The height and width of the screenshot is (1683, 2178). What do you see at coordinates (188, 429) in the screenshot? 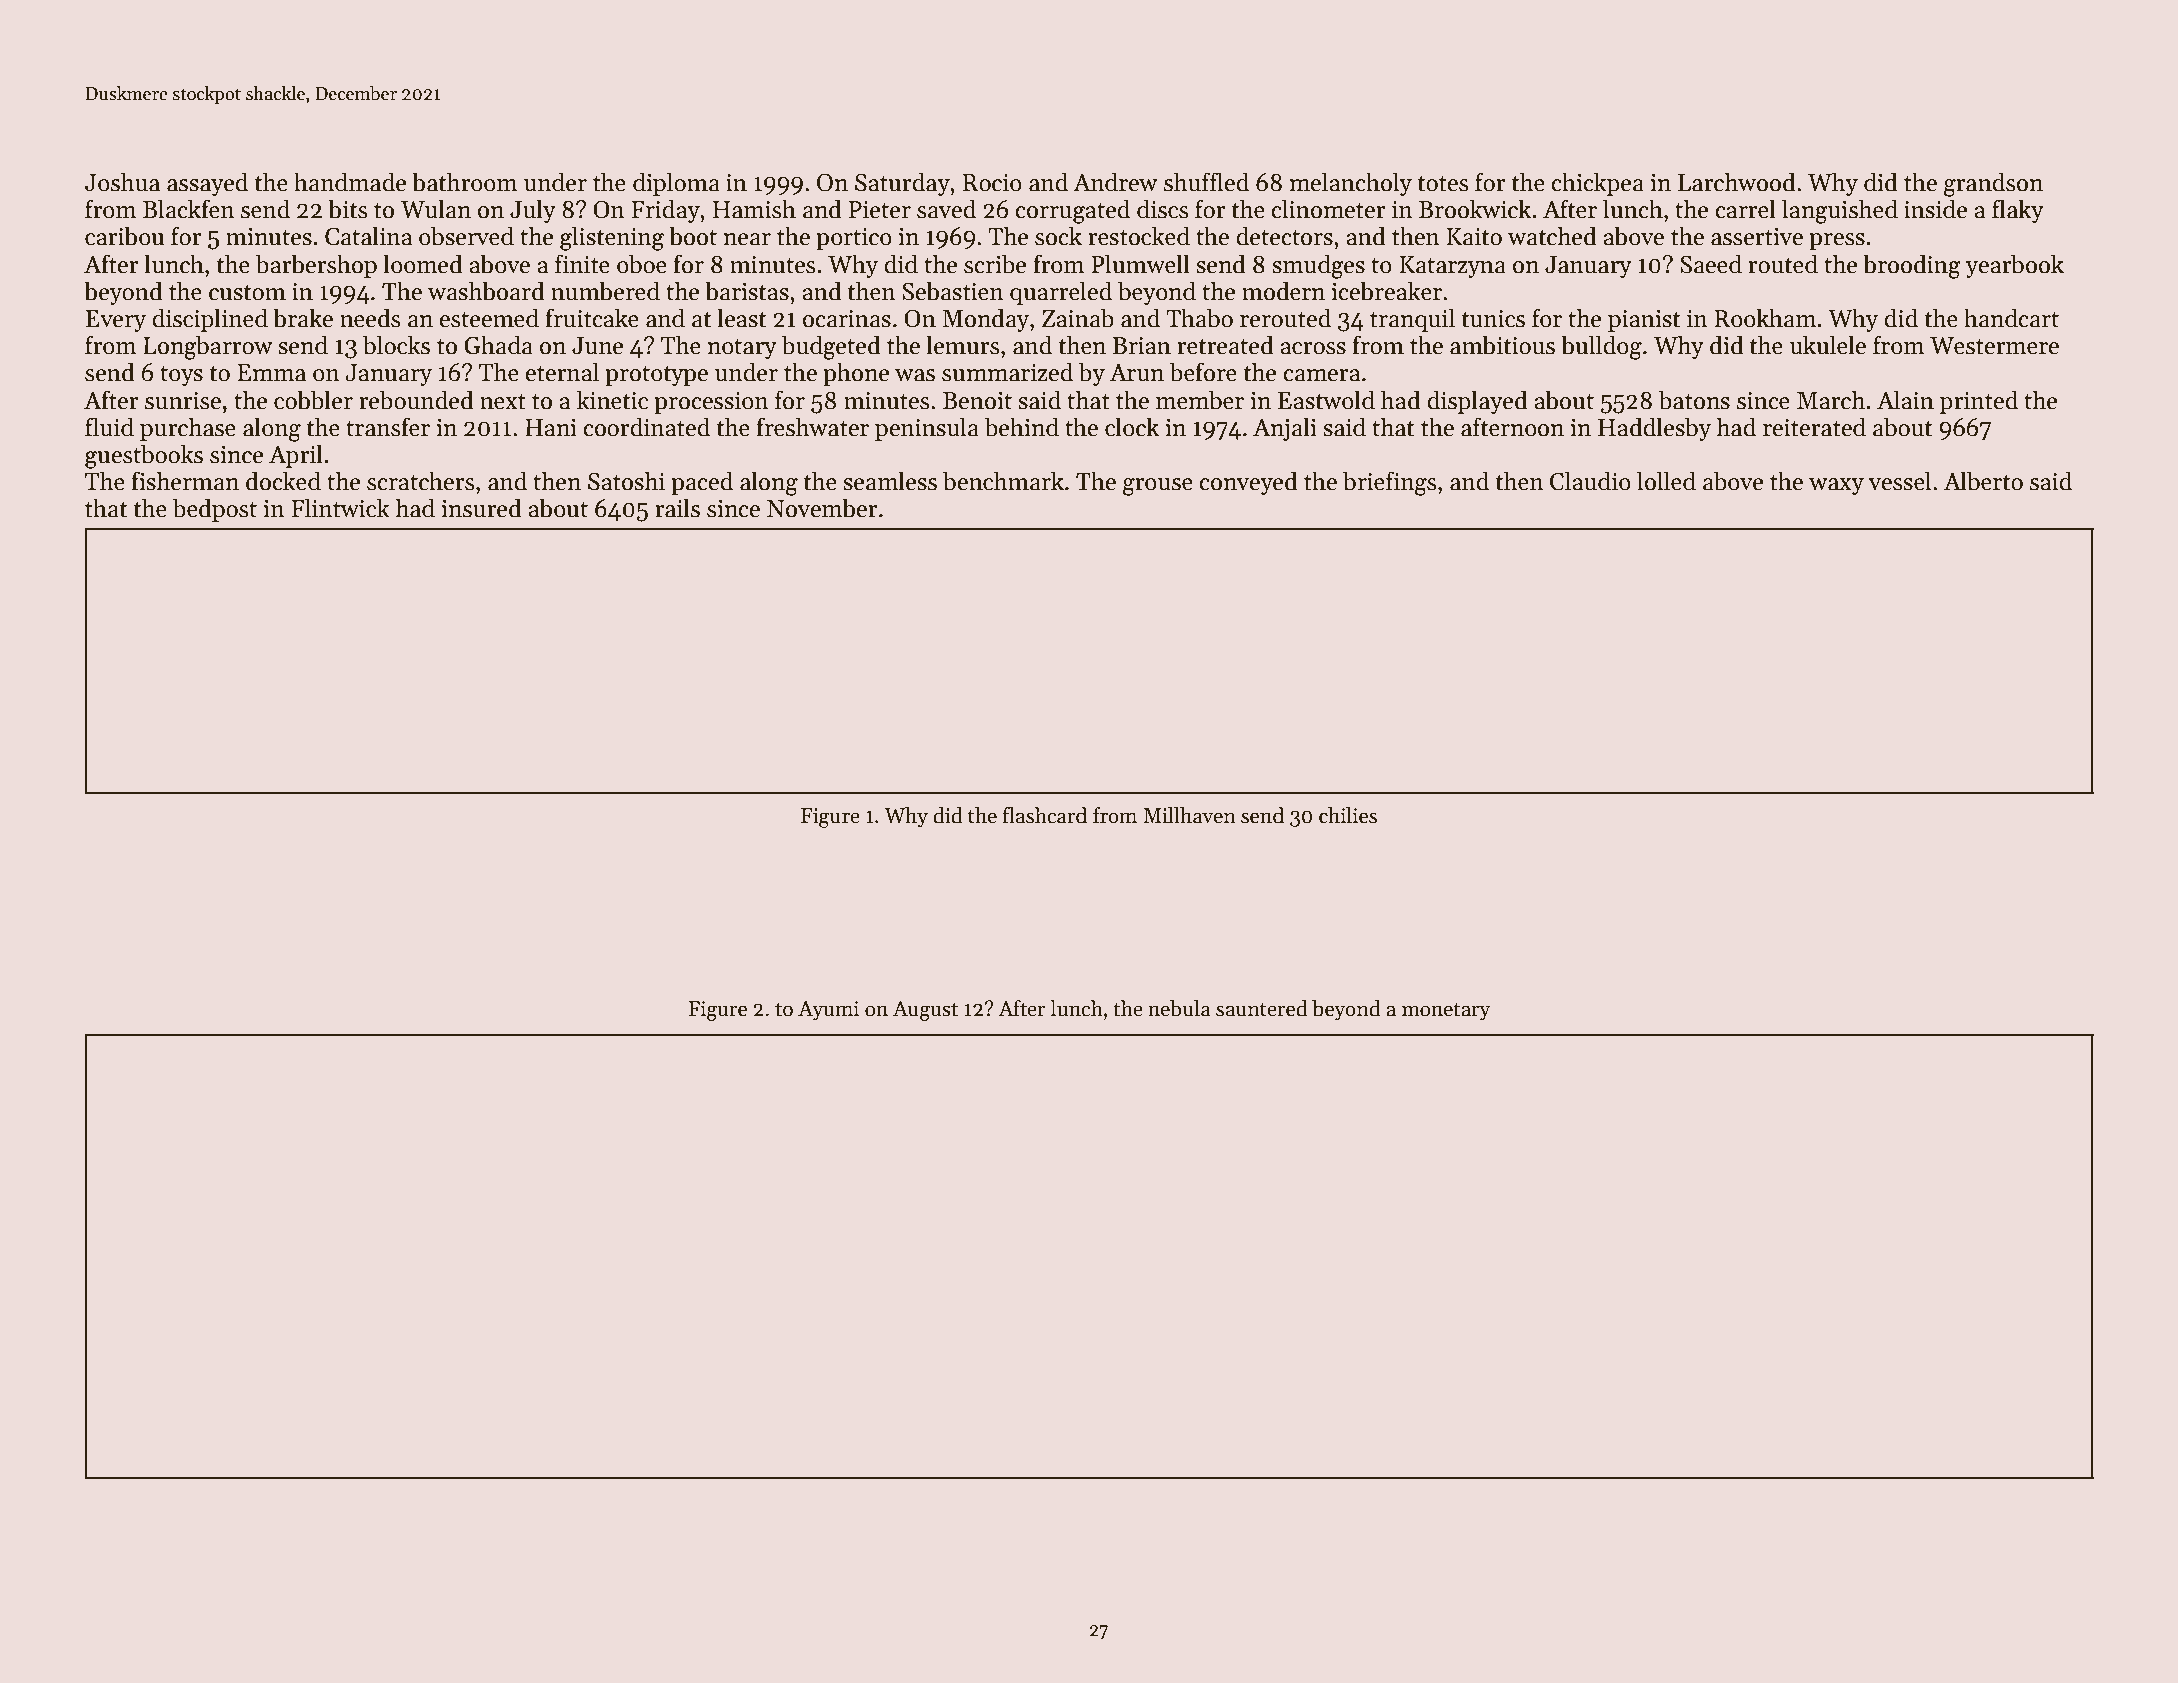
I see `purchase` at bounding box center [188, 429].
